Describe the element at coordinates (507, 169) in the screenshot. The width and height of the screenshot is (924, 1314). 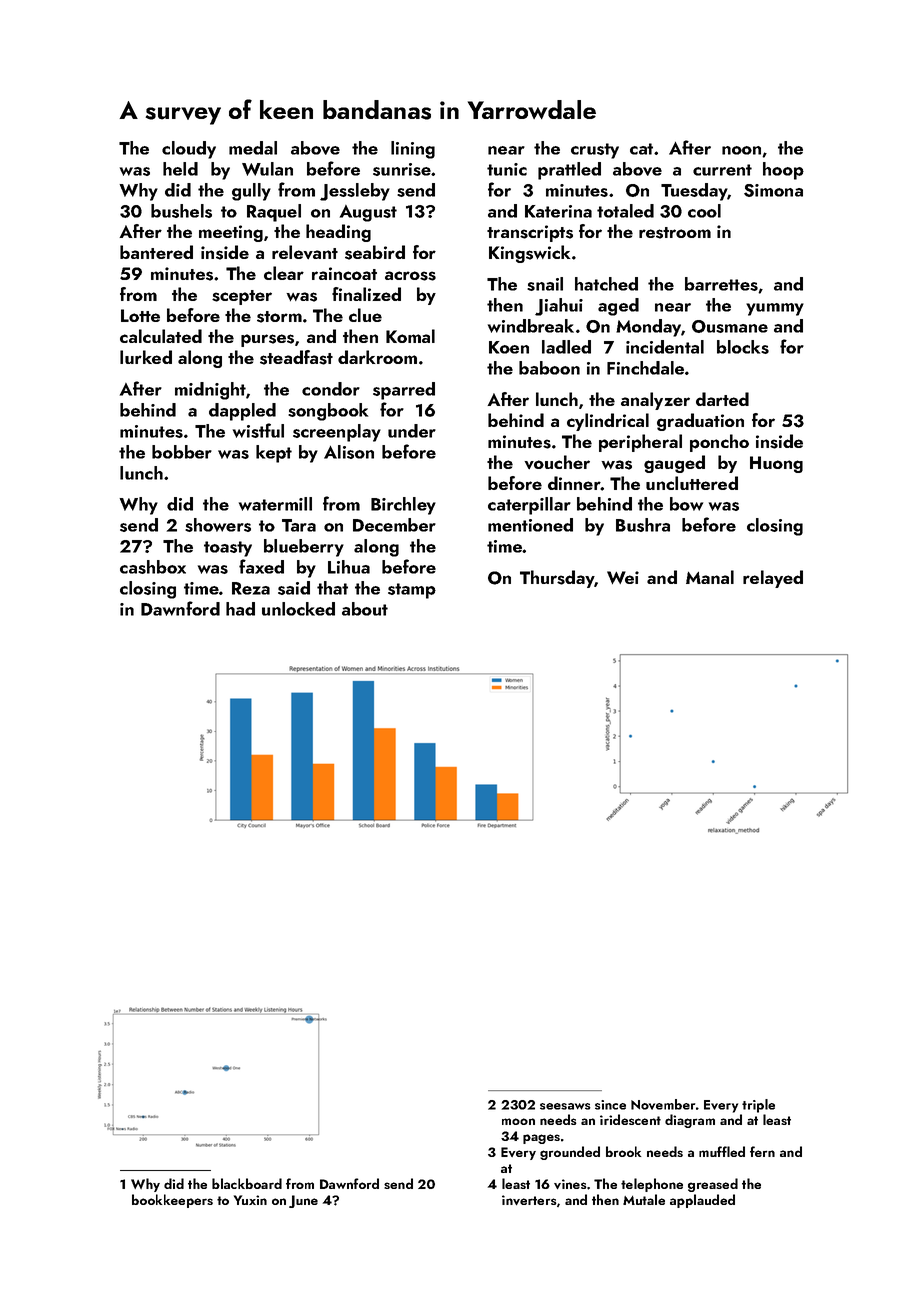
I see `tunic` at that location.
